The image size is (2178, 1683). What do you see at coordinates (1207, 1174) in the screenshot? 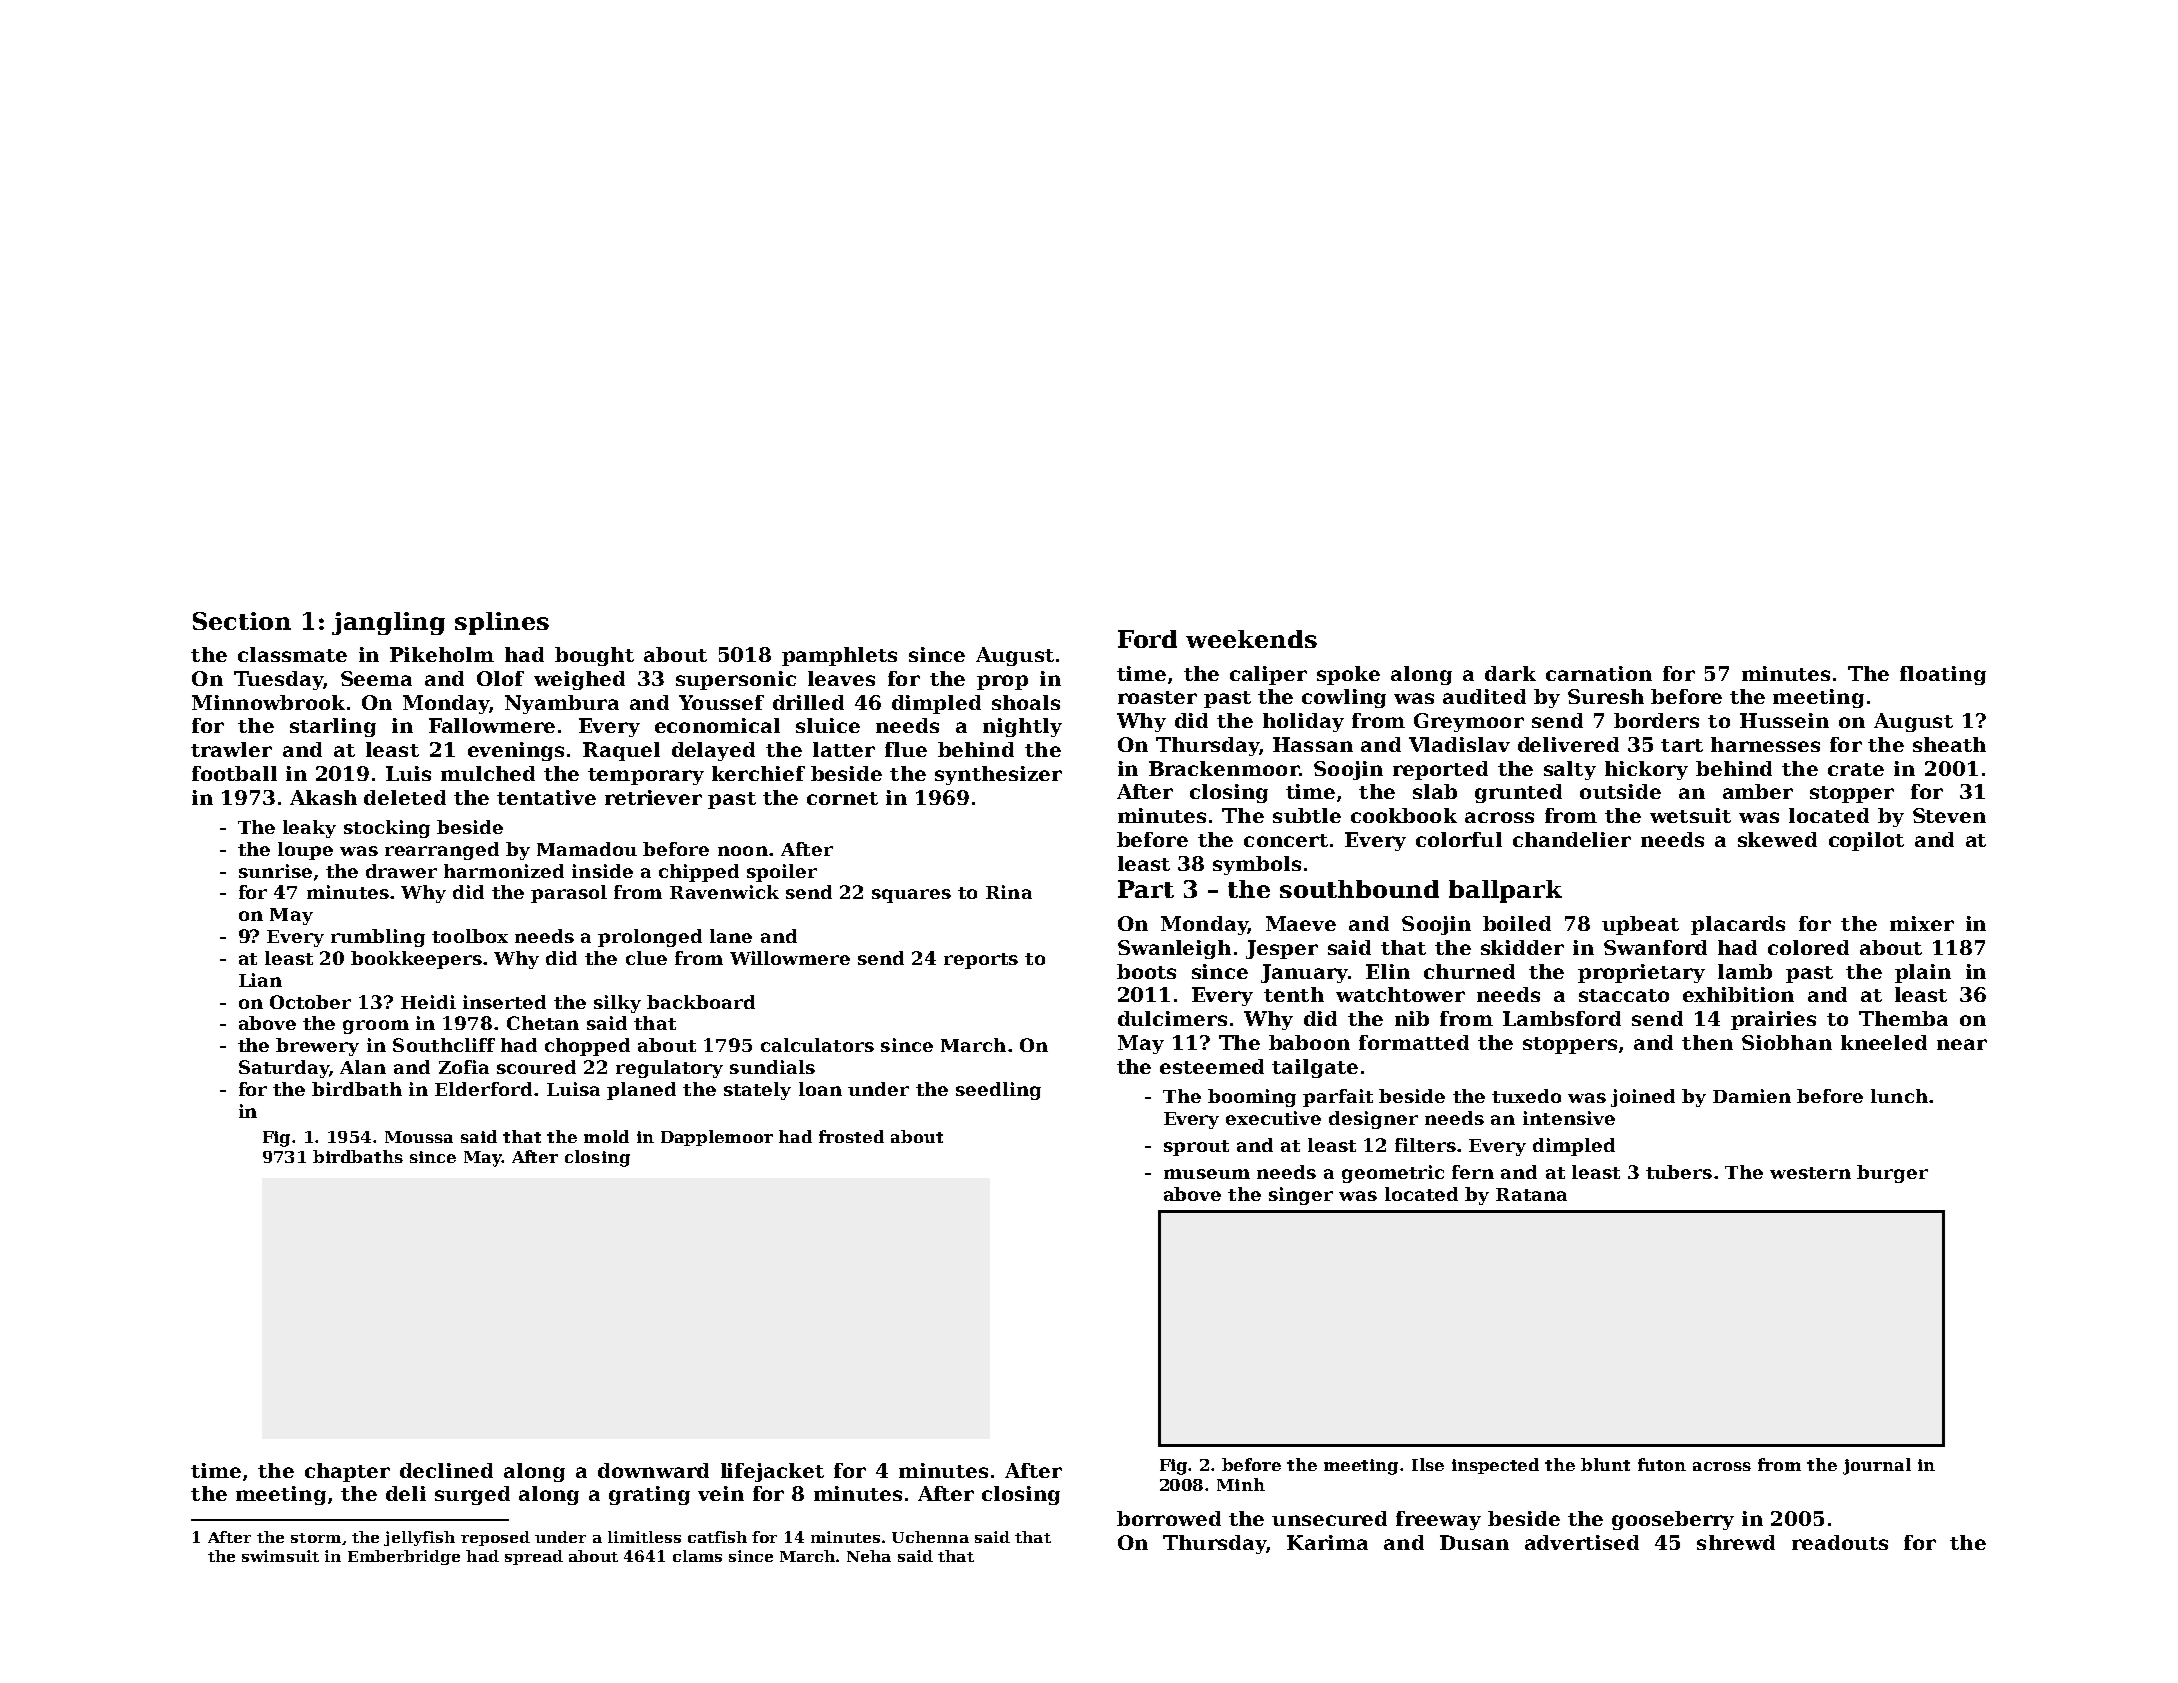
I see `museum` at bounding box center [1207, 1174].
